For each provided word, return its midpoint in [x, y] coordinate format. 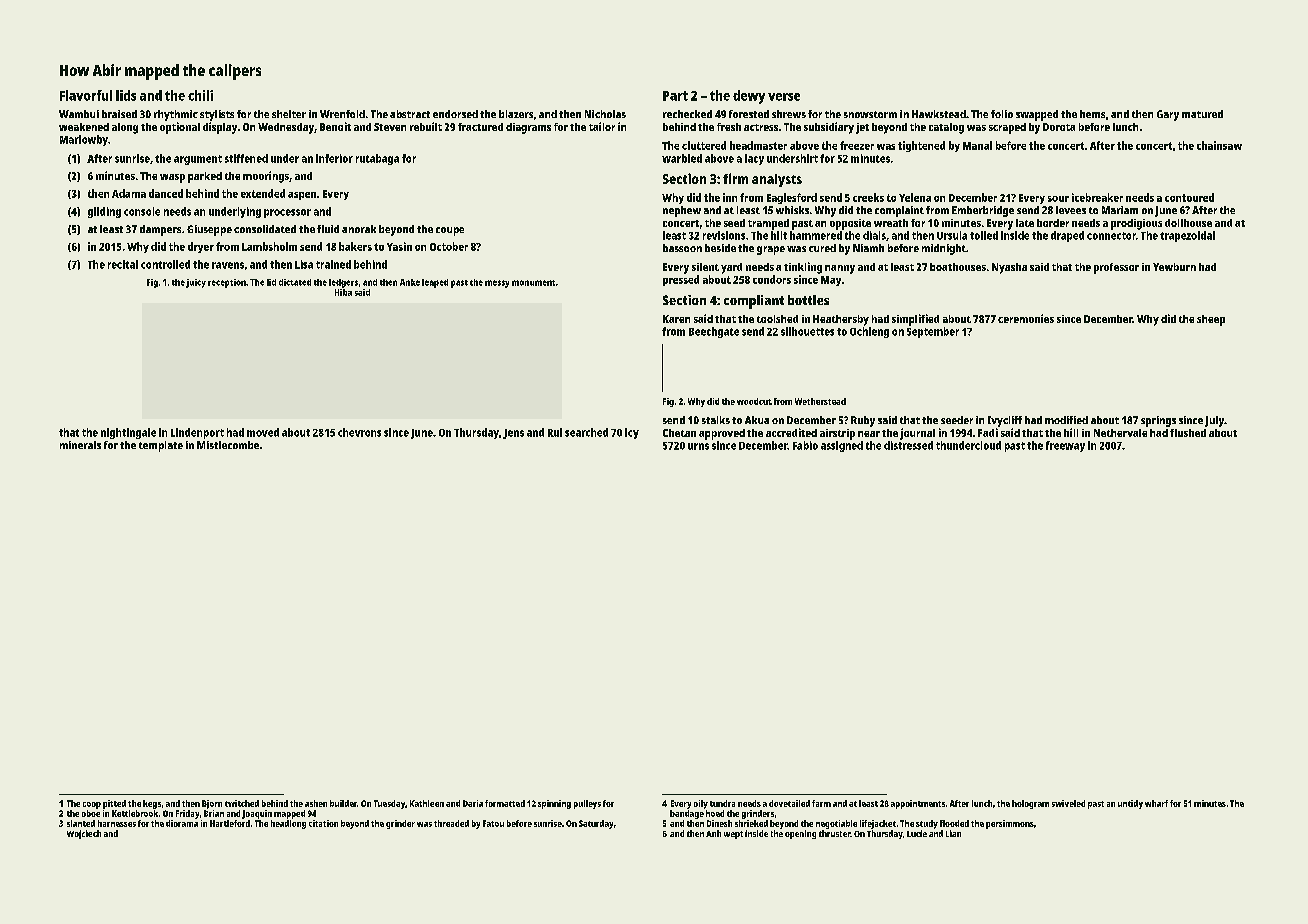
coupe [450, 231]
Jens [513, 434]
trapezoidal [1187, 236]
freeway [1065, 446]
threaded [451, 823]
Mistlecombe [228, 445]
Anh [713, 833]
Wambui [79, 114]
